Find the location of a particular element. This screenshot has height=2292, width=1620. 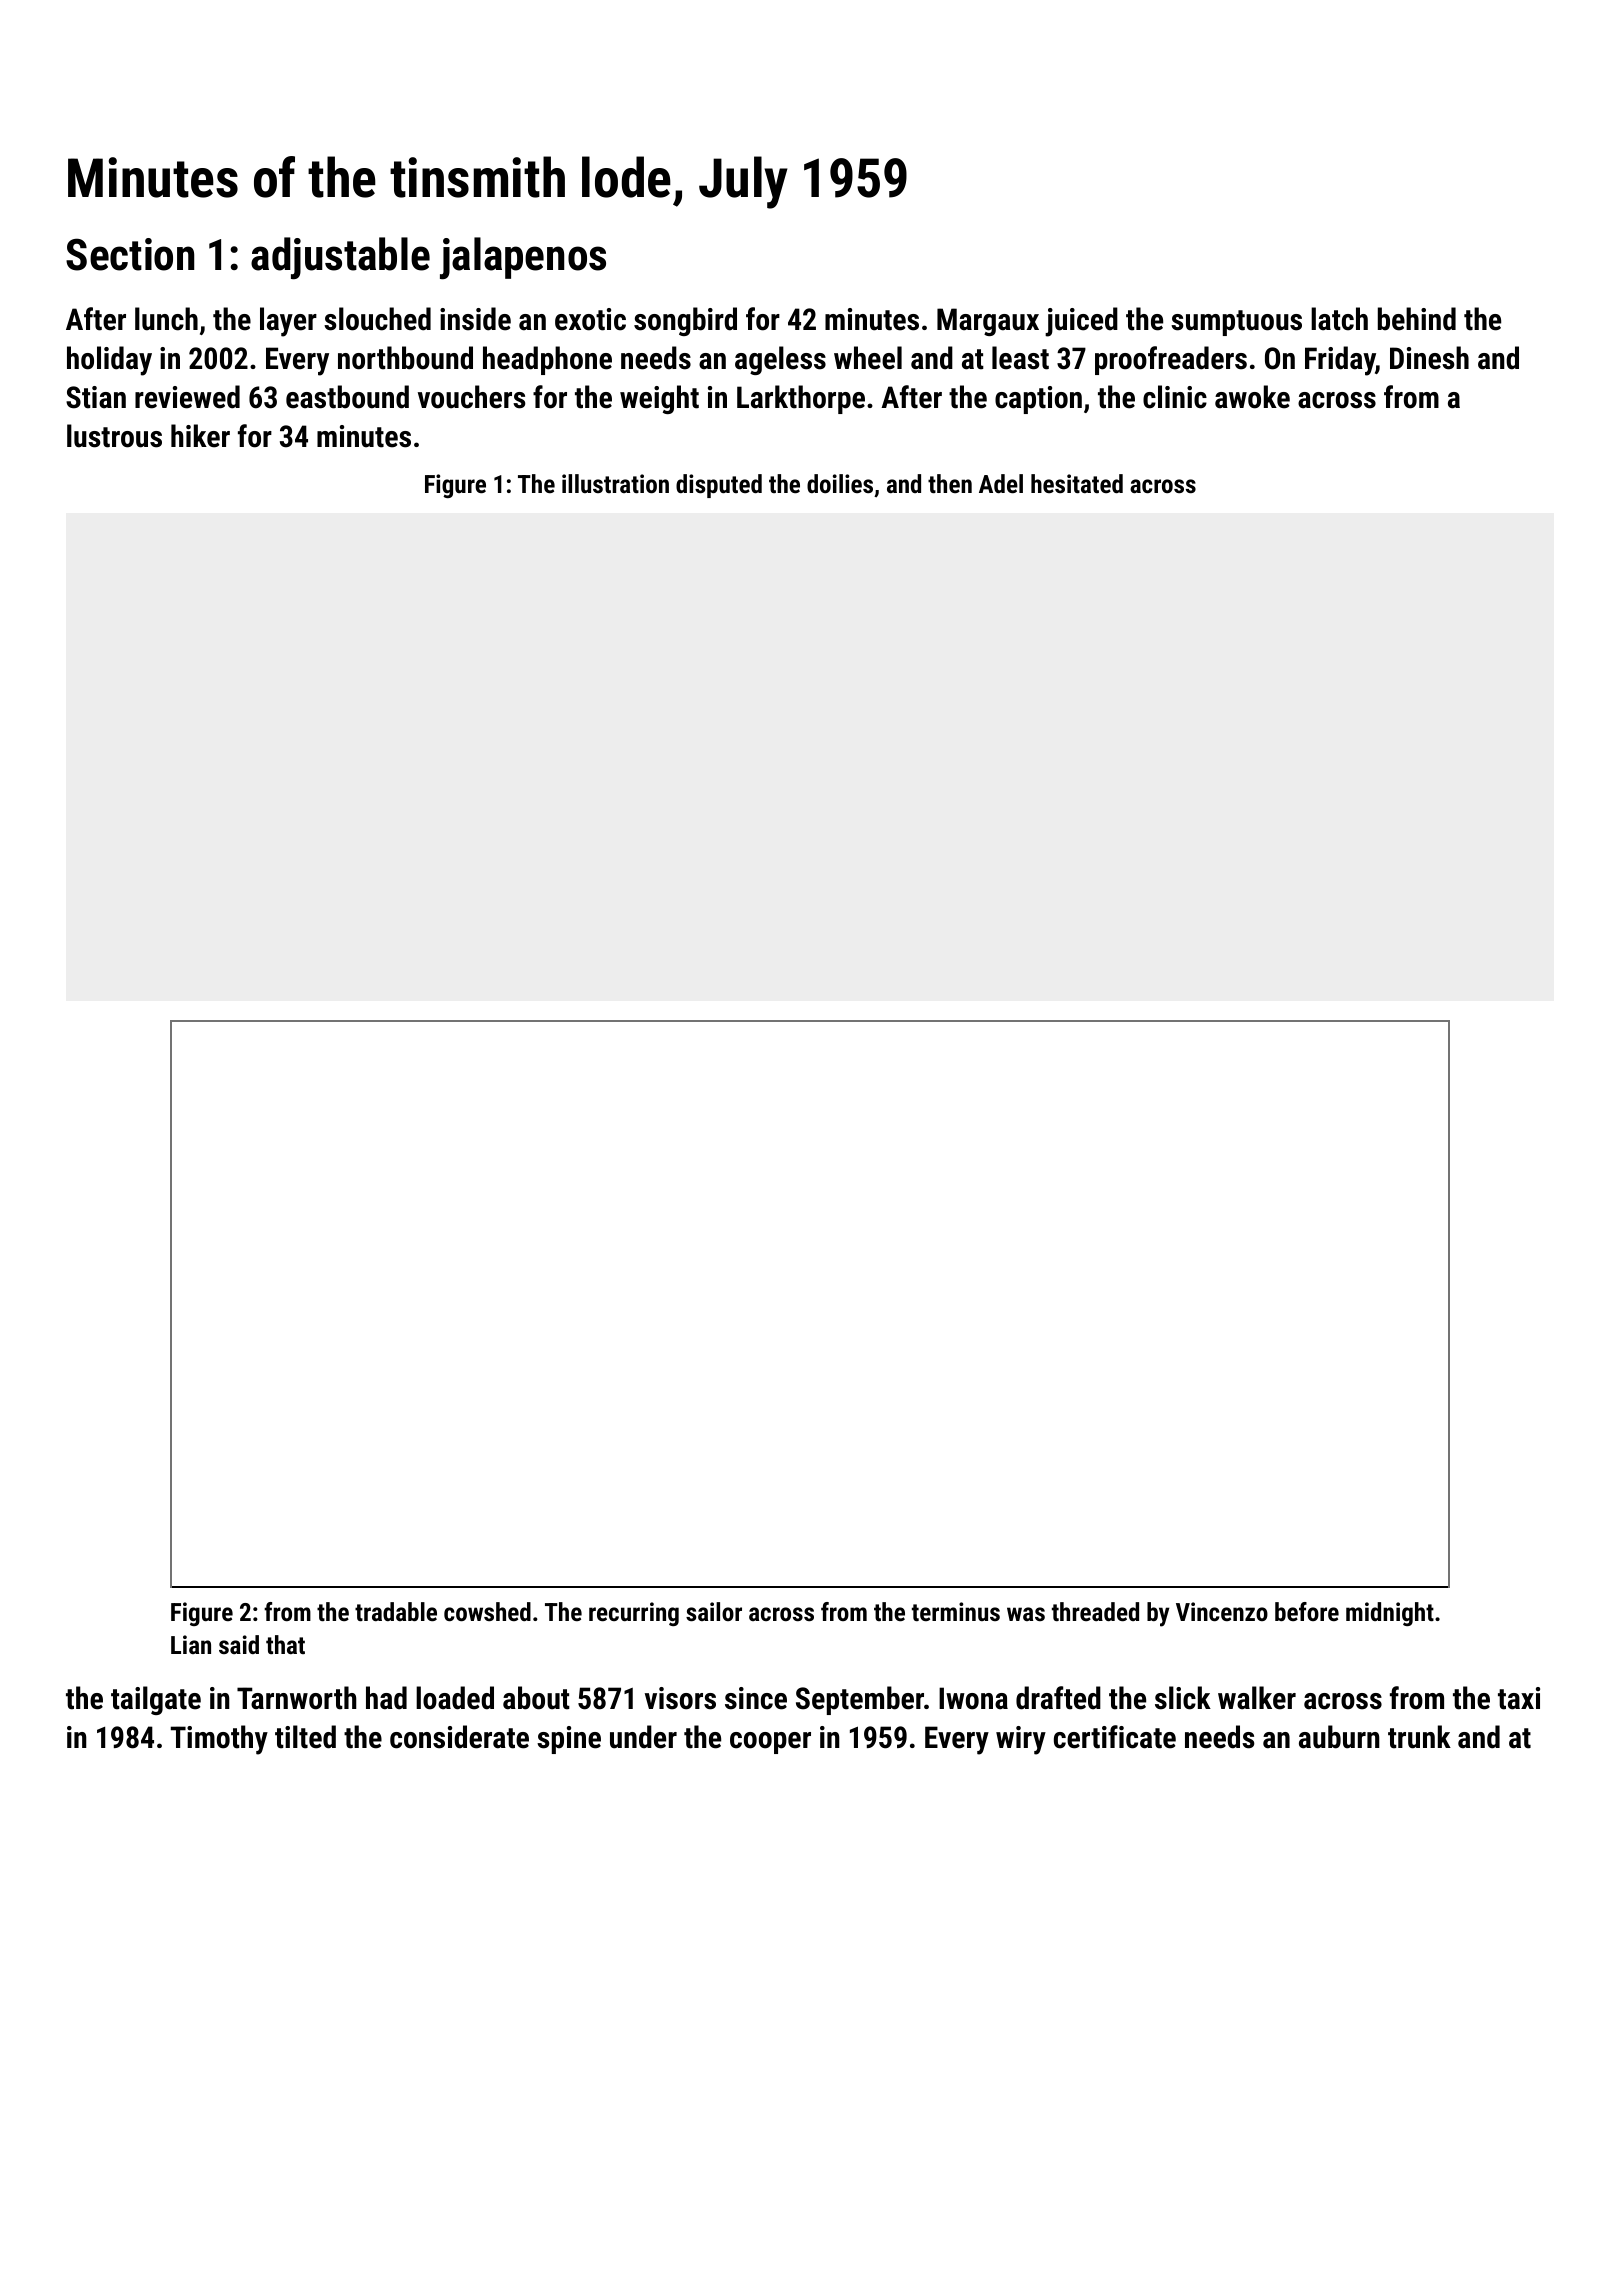

illustration is located at coordinates (615, 483).
